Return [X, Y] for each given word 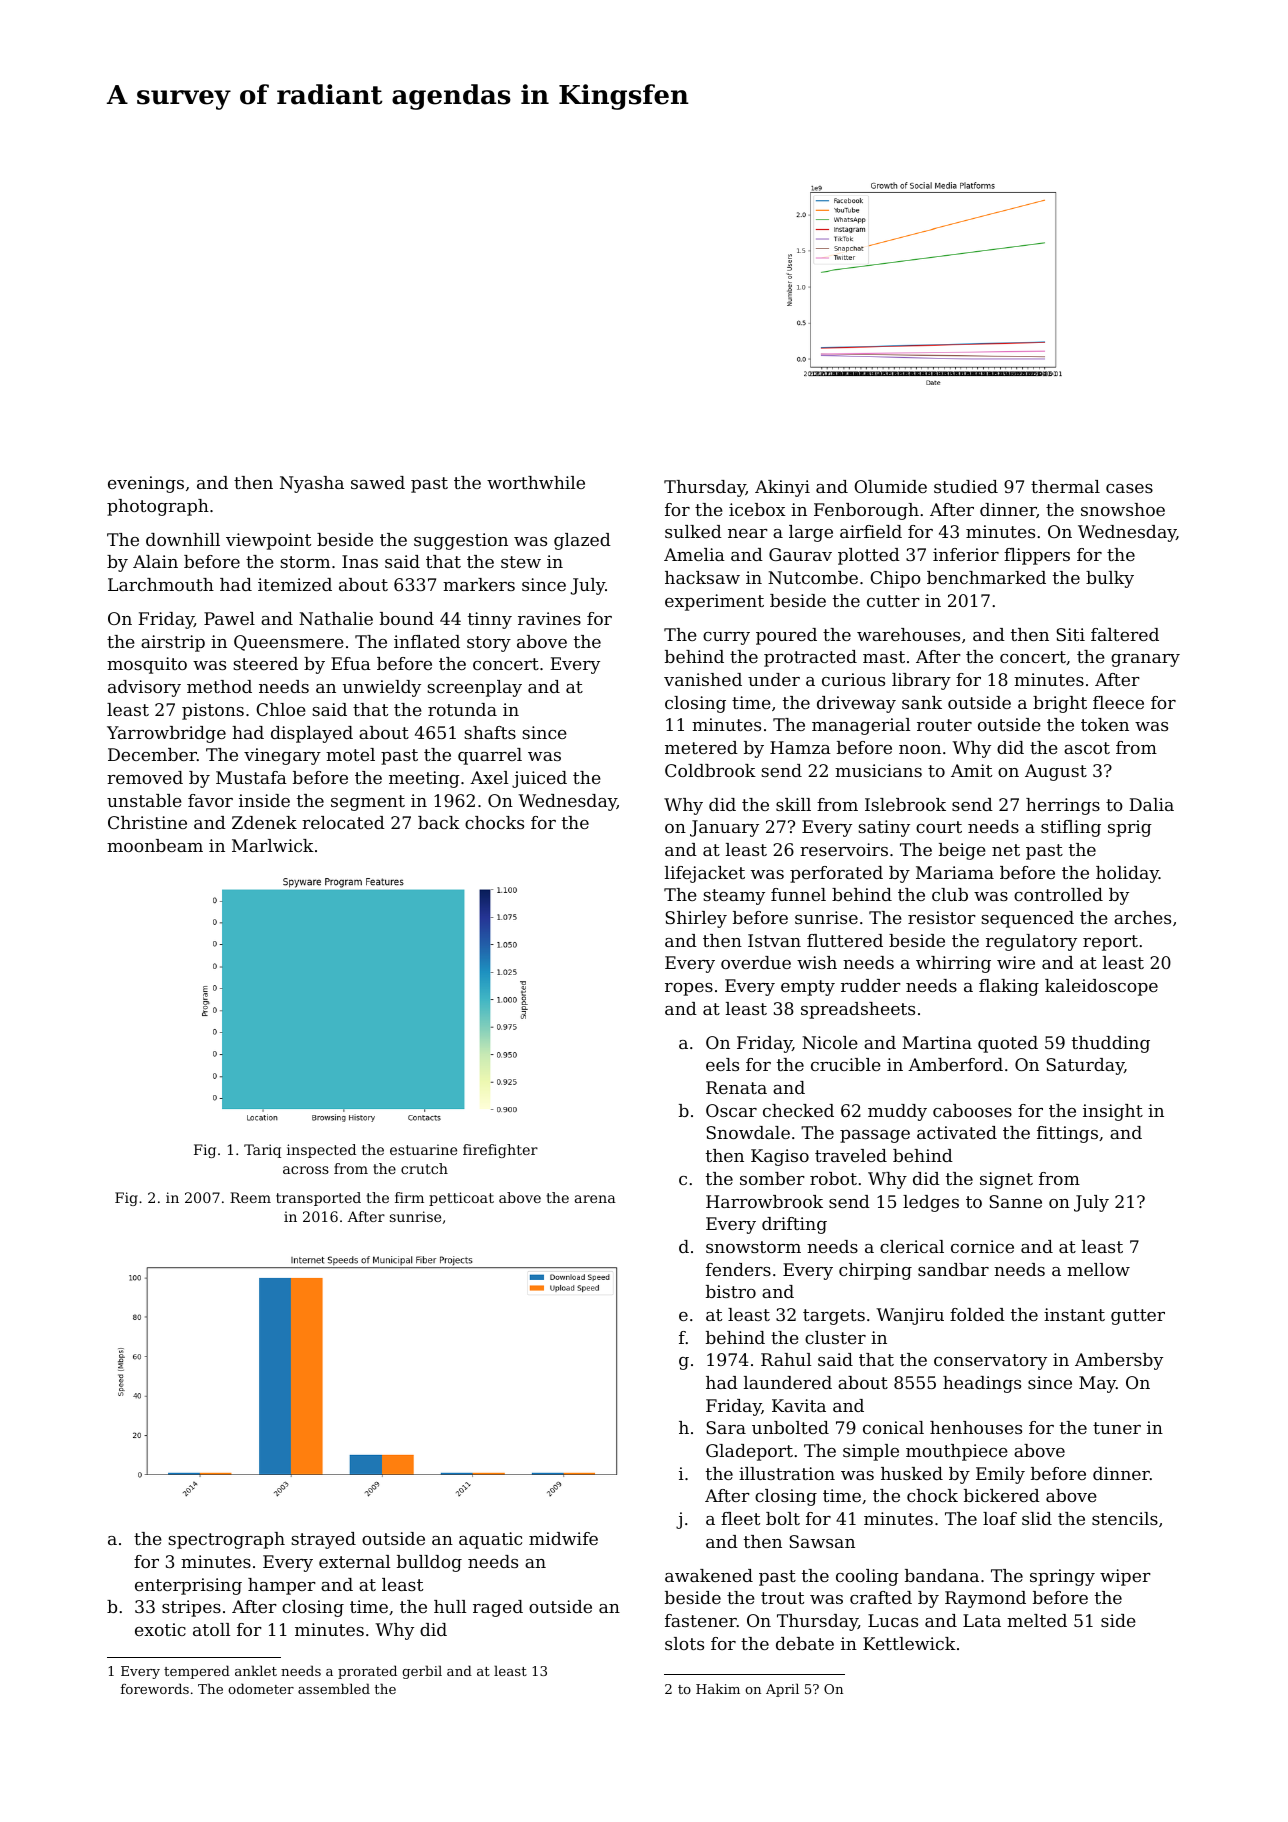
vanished [703, 679]
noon [920, 749]
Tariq [262, 1151]
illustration [787, 1473]
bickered [1002, 1495]
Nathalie [336, 618]
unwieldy [381, 688]
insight [1113, 1112]
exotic [160, 1629]
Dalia [1151, 804]
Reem [250, 1197]
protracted [810, 658]
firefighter [500, 1151]
